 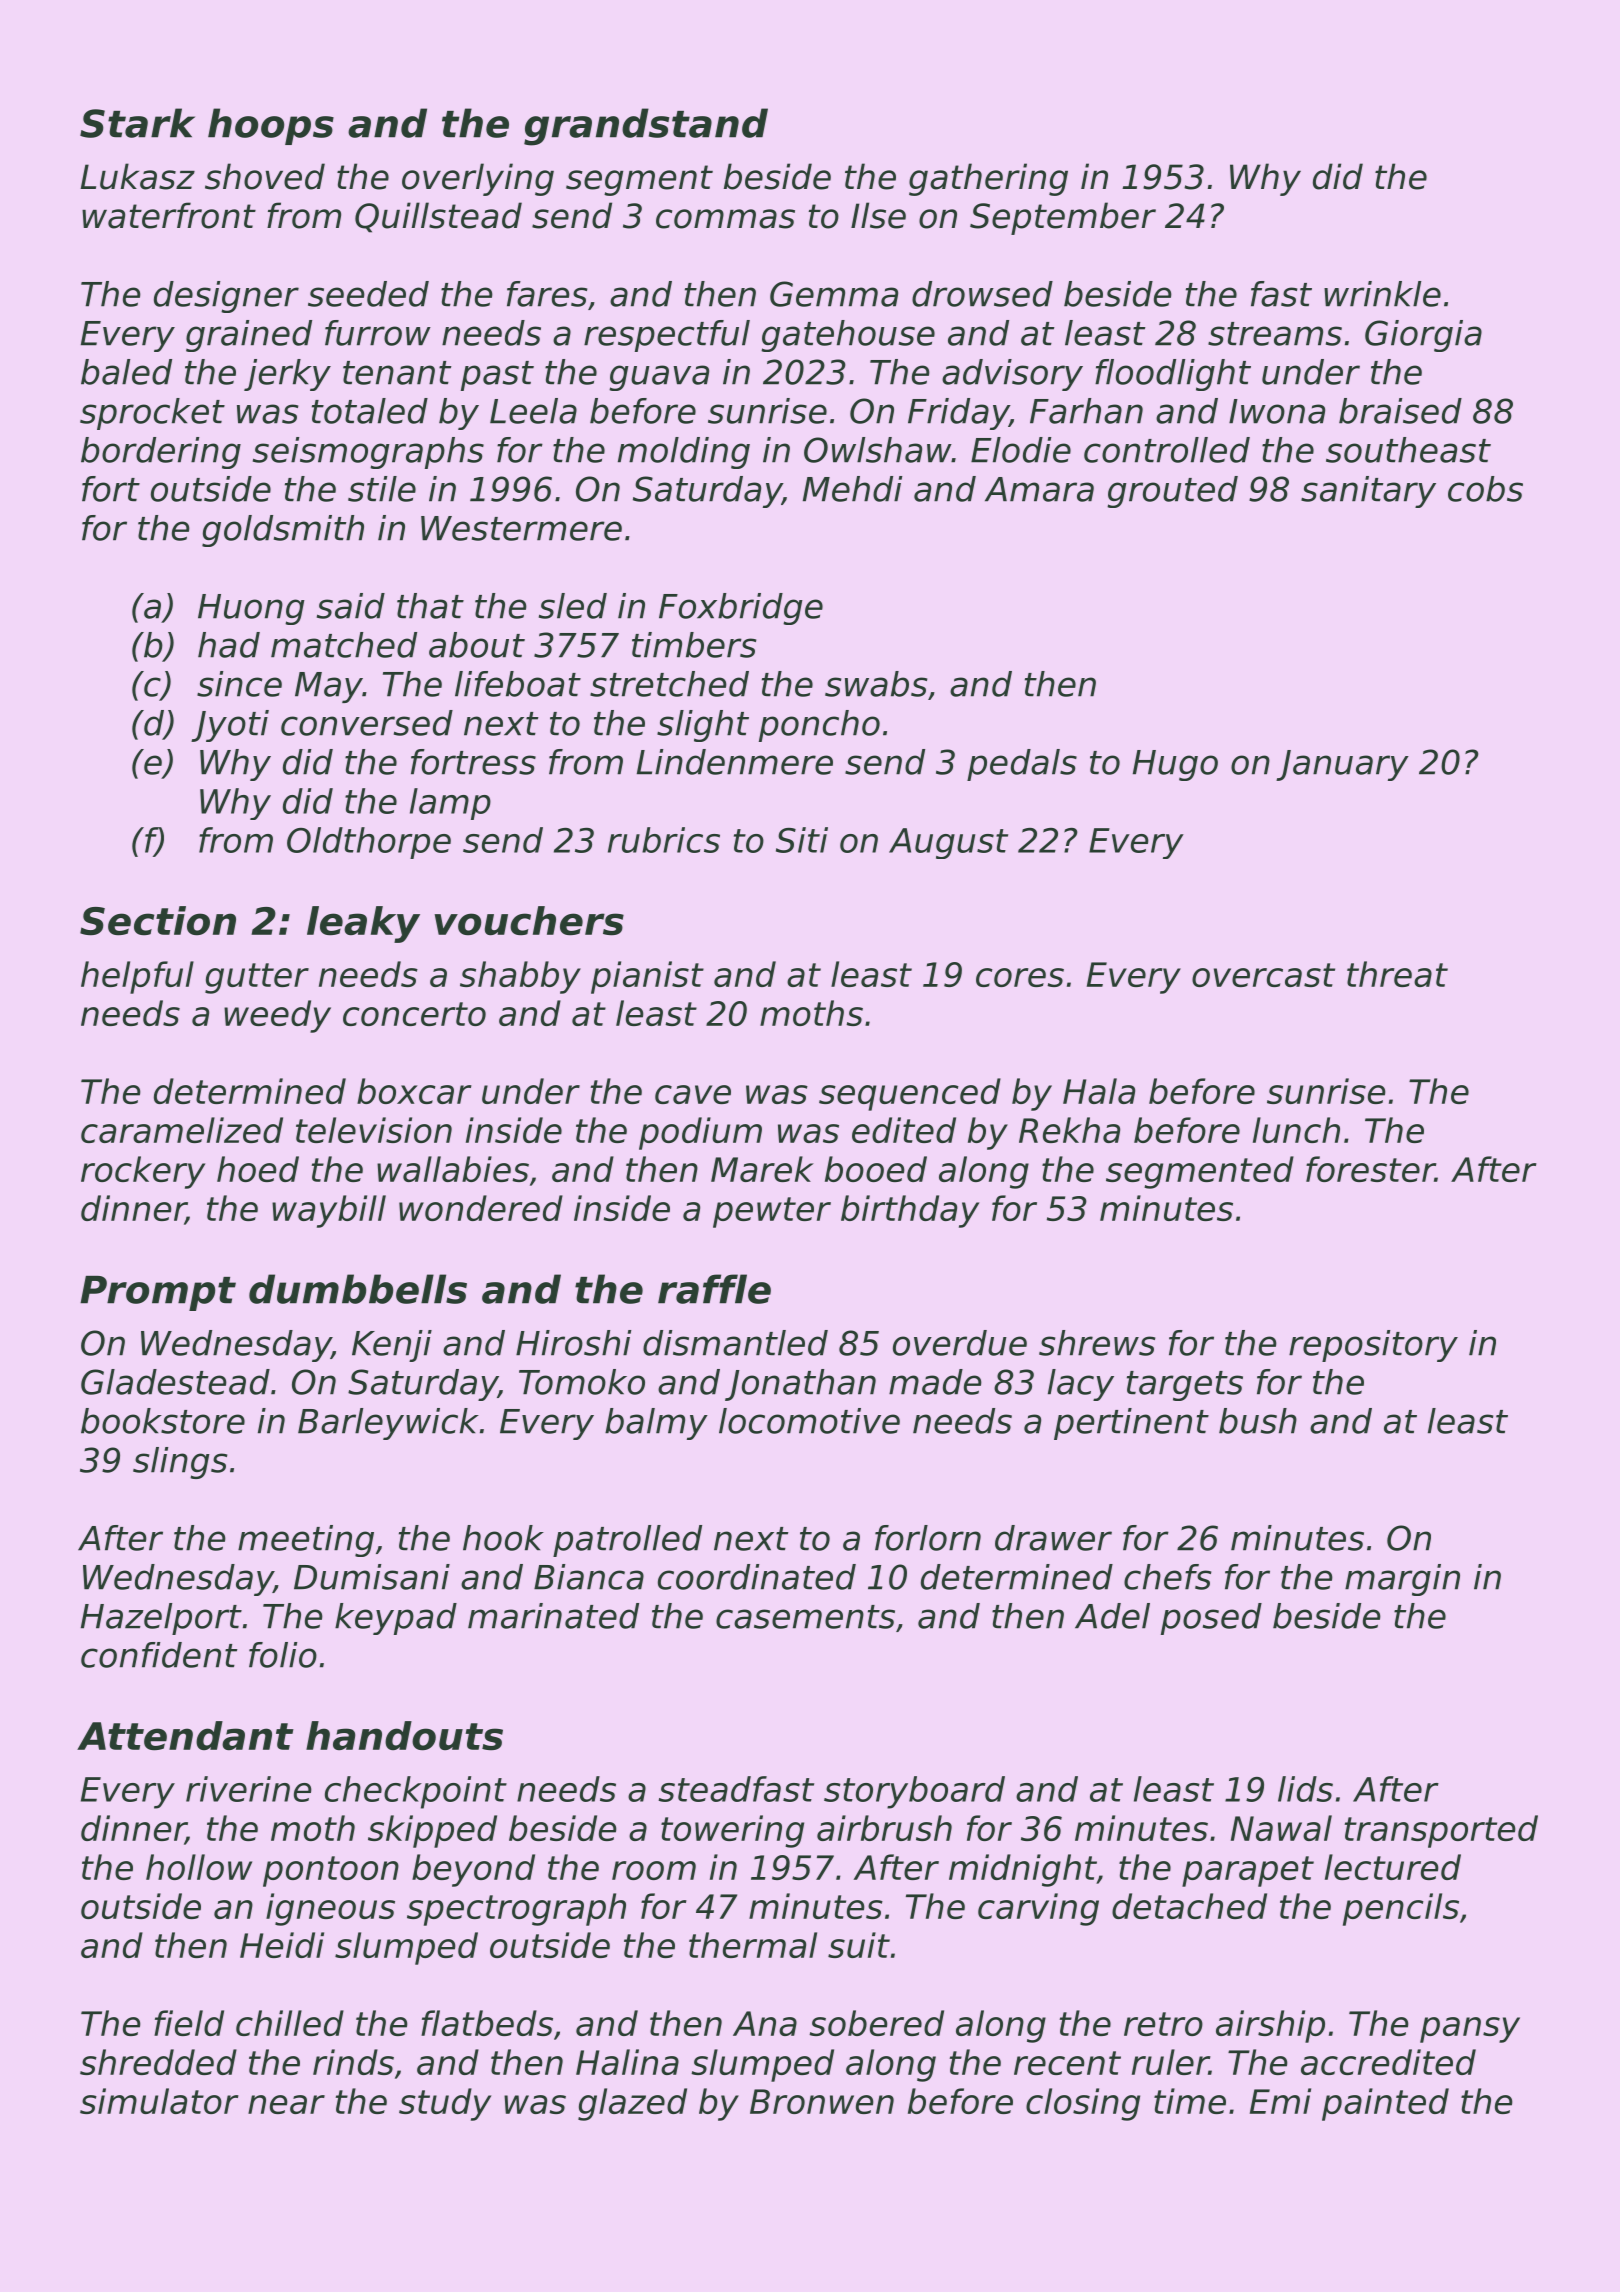 I want to click on Bronwen, so click(x=822, y=2101).
